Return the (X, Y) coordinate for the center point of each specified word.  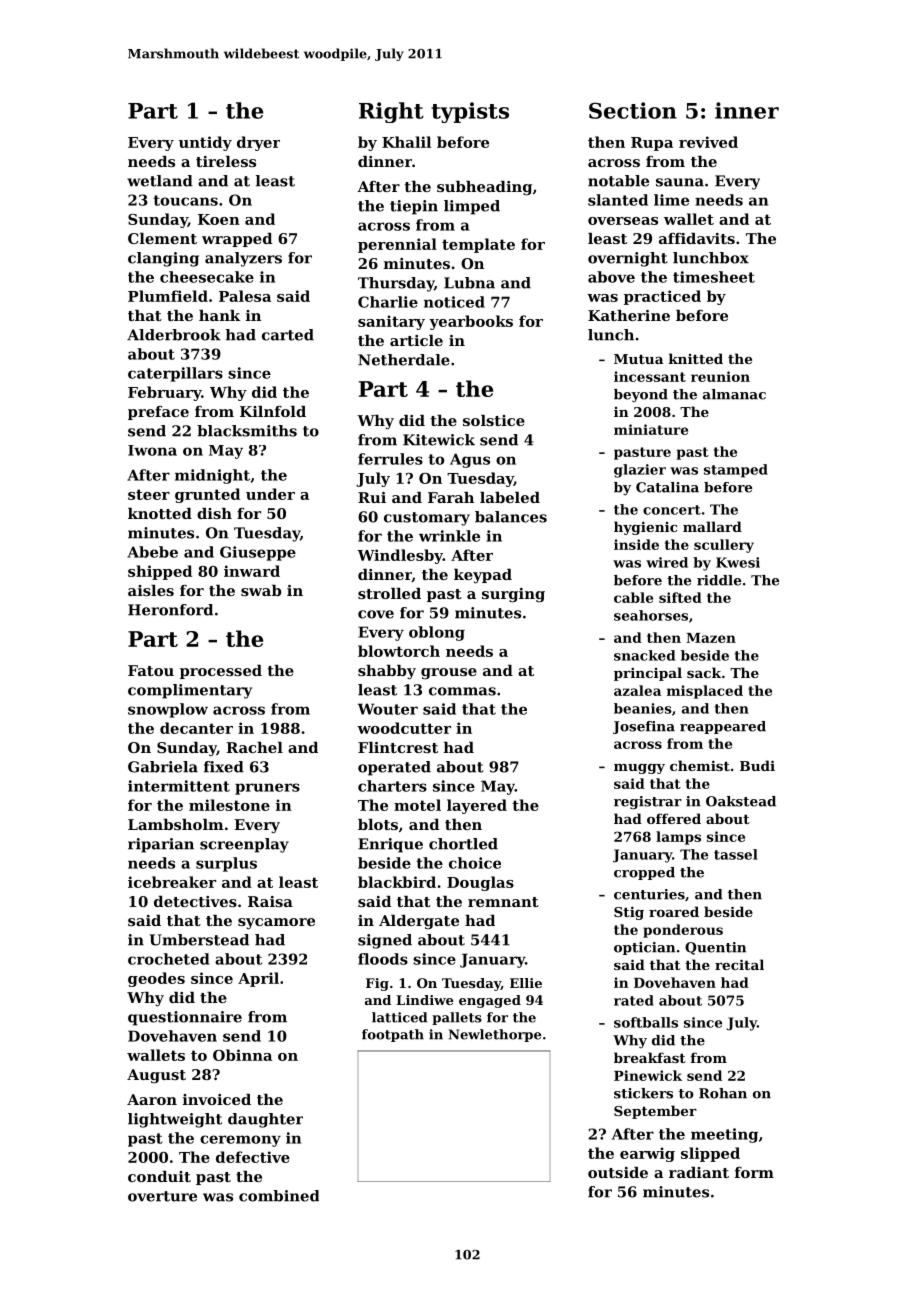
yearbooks (471, 322)
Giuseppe (258, 553)
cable (633, 597)
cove (376, 614)
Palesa (245, 296)
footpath (393, 1035)
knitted (696, 358)
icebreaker (172, 882)
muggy (639, 769)
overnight (628, 259)
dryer (258, 143)
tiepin (414, 207)
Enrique (390, 845)
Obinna (242, 1055)
